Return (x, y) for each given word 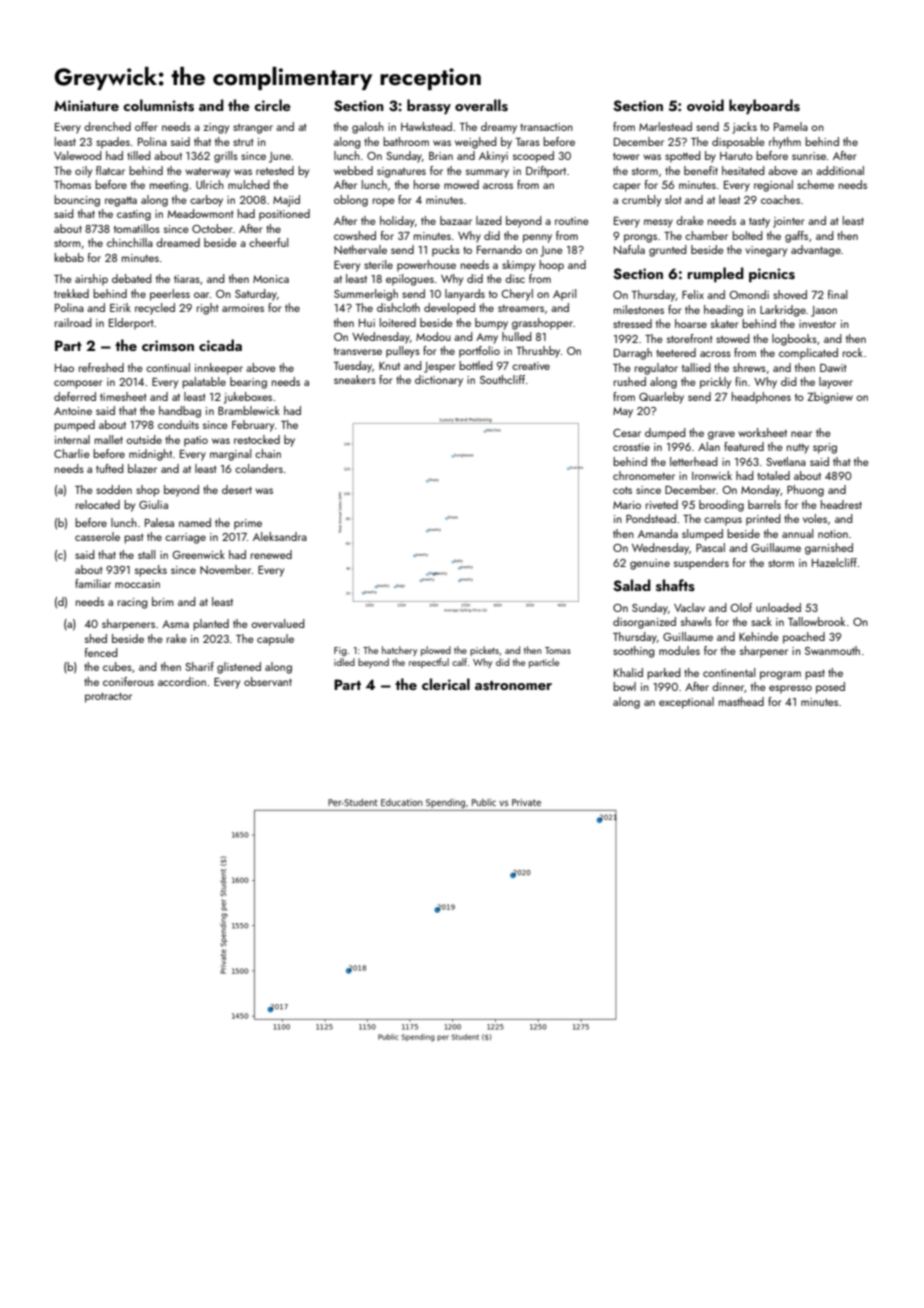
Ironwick (712, 475)
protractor (108, 697)
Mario (627, 505)
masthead (741, 701)
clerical (446, 684)
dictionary (439, 381)
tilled (139, 155)
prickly (715, 383)
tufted (110, 468)
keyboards (764, 107)
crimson (168, 346)
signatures (401, 172)
